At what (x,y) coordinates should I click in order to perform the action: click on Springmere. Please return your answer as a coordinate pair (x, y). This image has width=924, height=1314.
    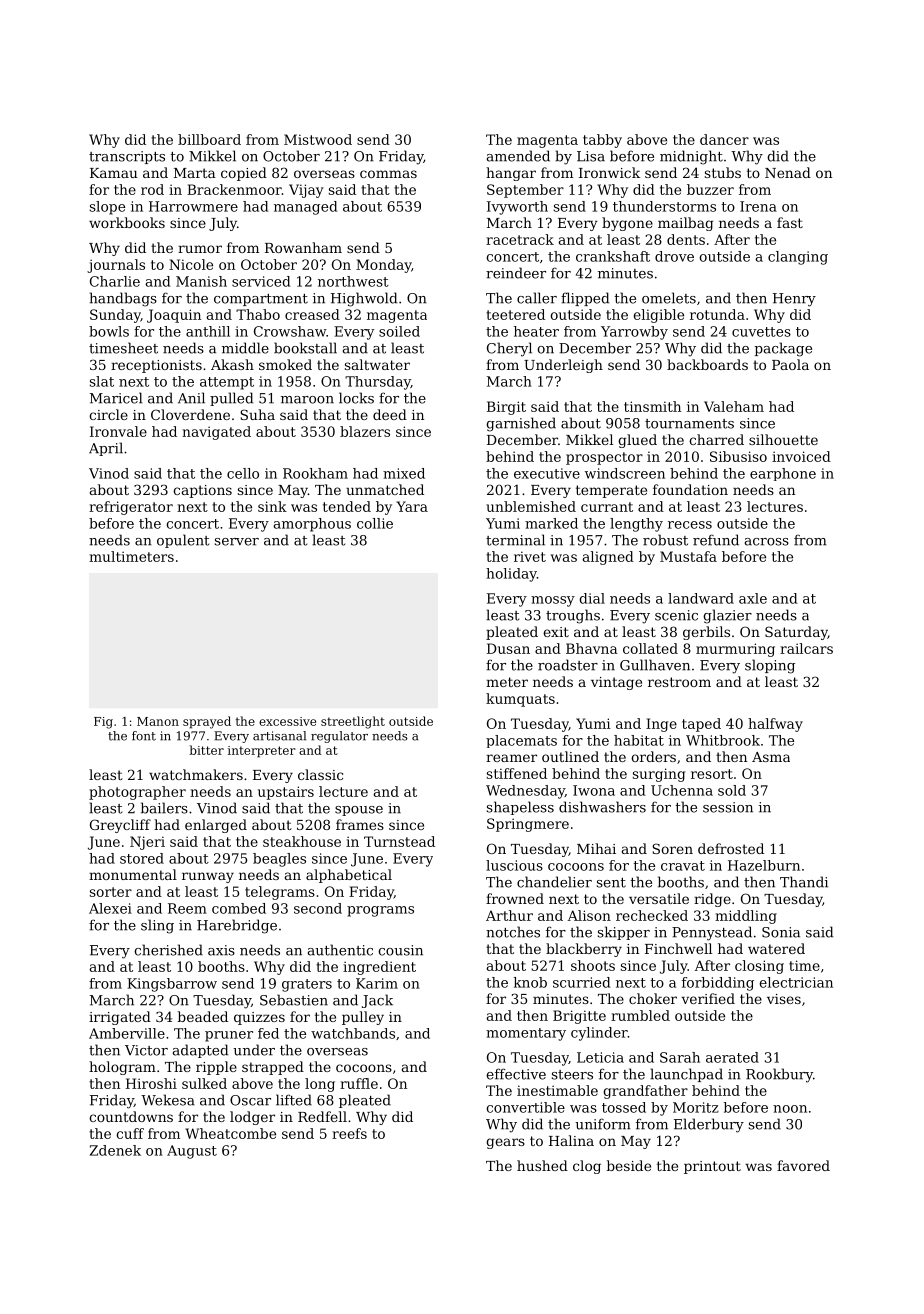
    Looking at the image, I should click on (528, 825).
